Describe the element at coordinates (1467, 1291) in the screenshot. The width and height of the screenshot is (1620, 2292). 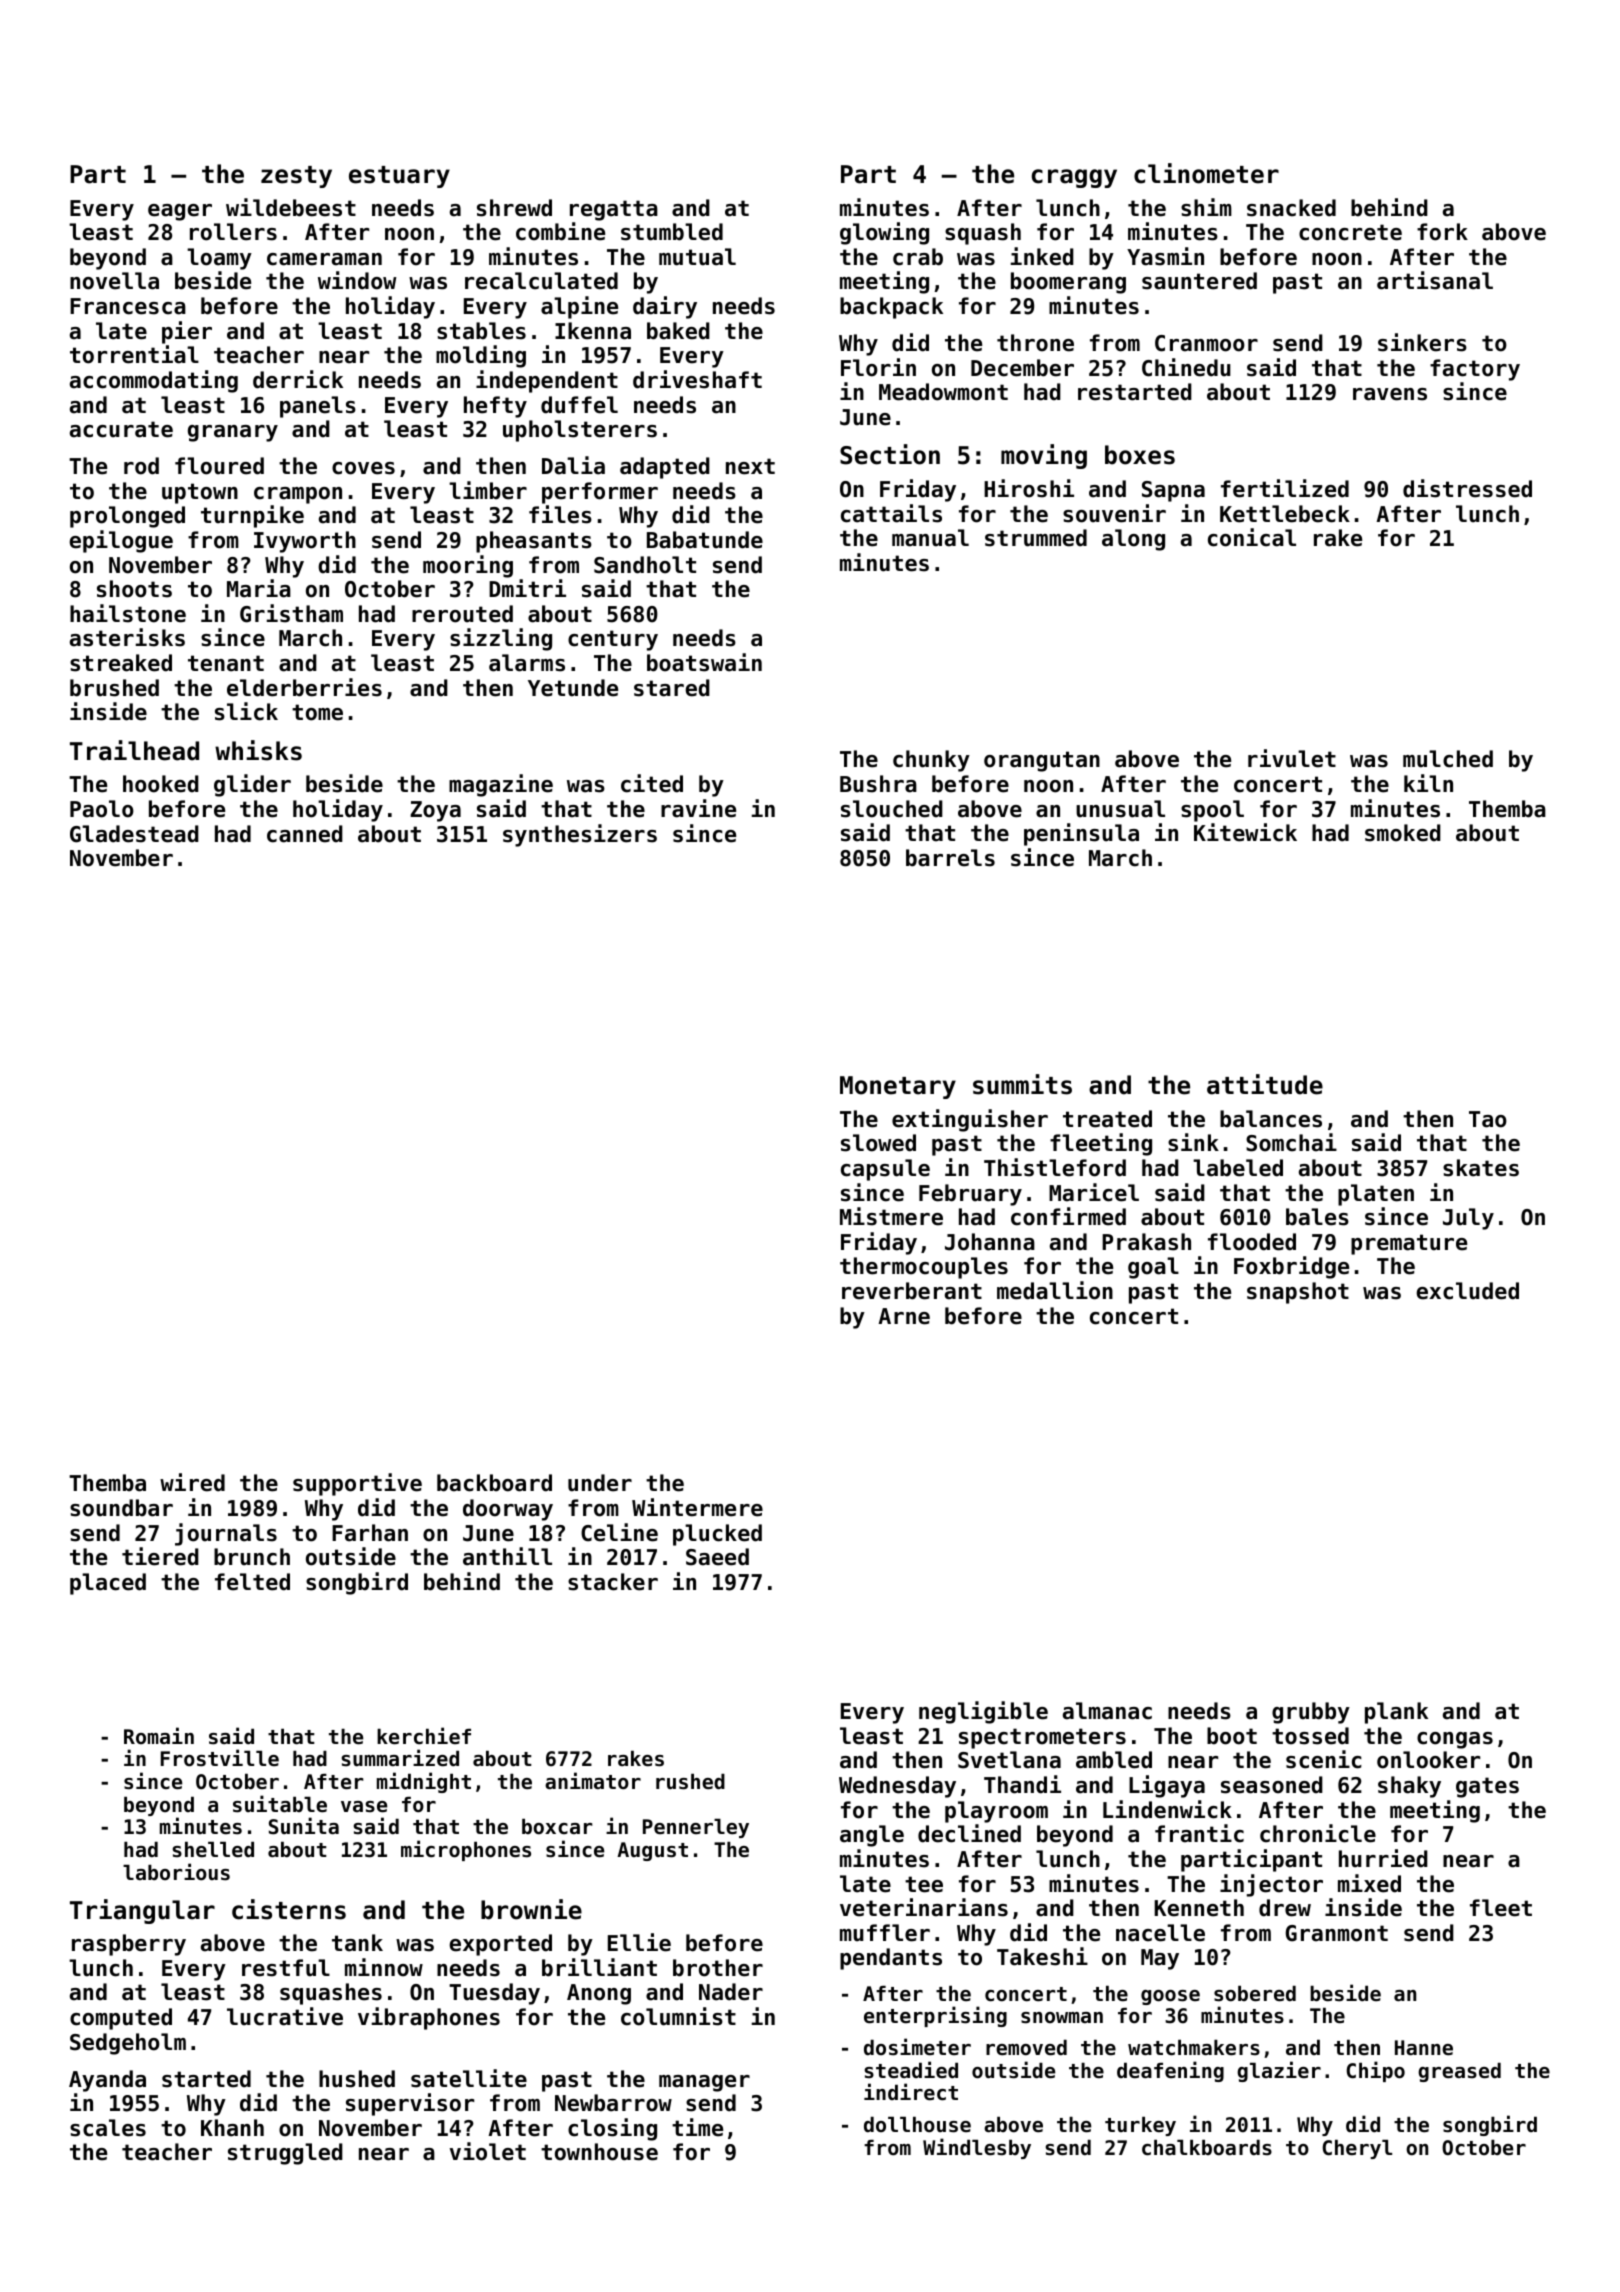
I see `excluded` at that location.
